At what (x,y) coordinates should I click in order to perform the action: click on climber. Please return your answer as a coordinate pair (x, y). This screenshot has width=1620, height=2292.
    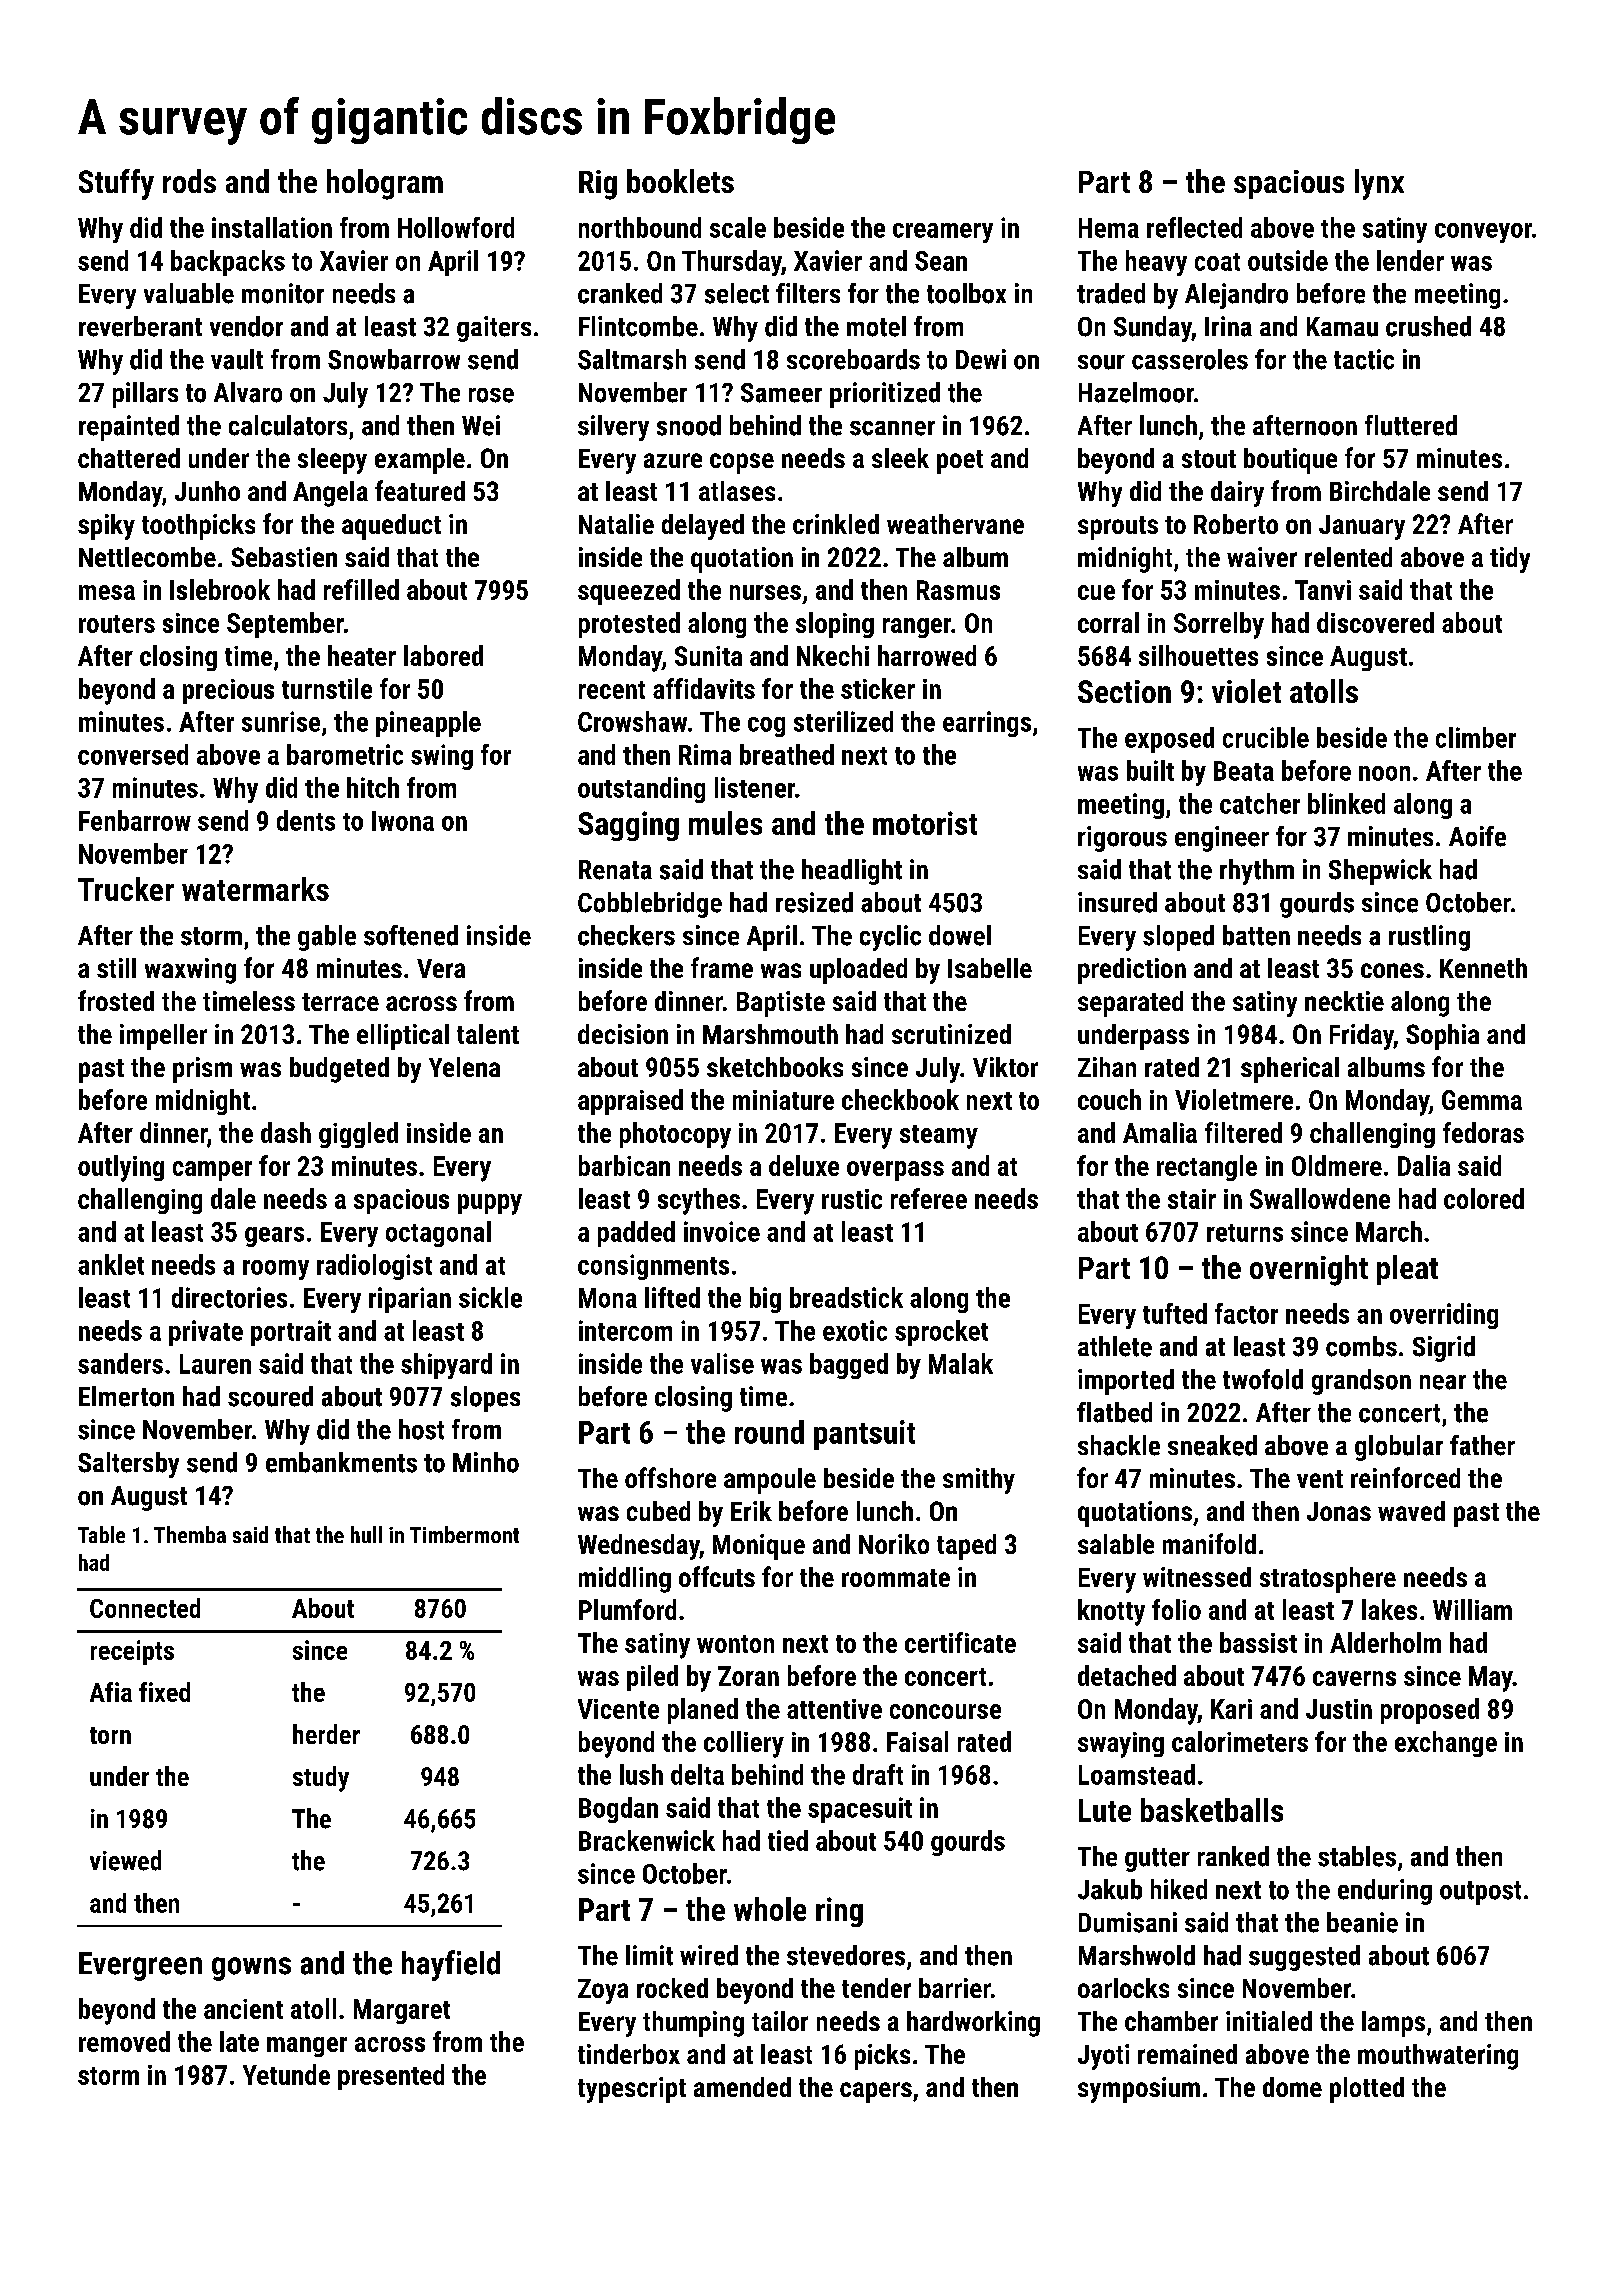
    Looking at the image, I should click on (1476, 737).
